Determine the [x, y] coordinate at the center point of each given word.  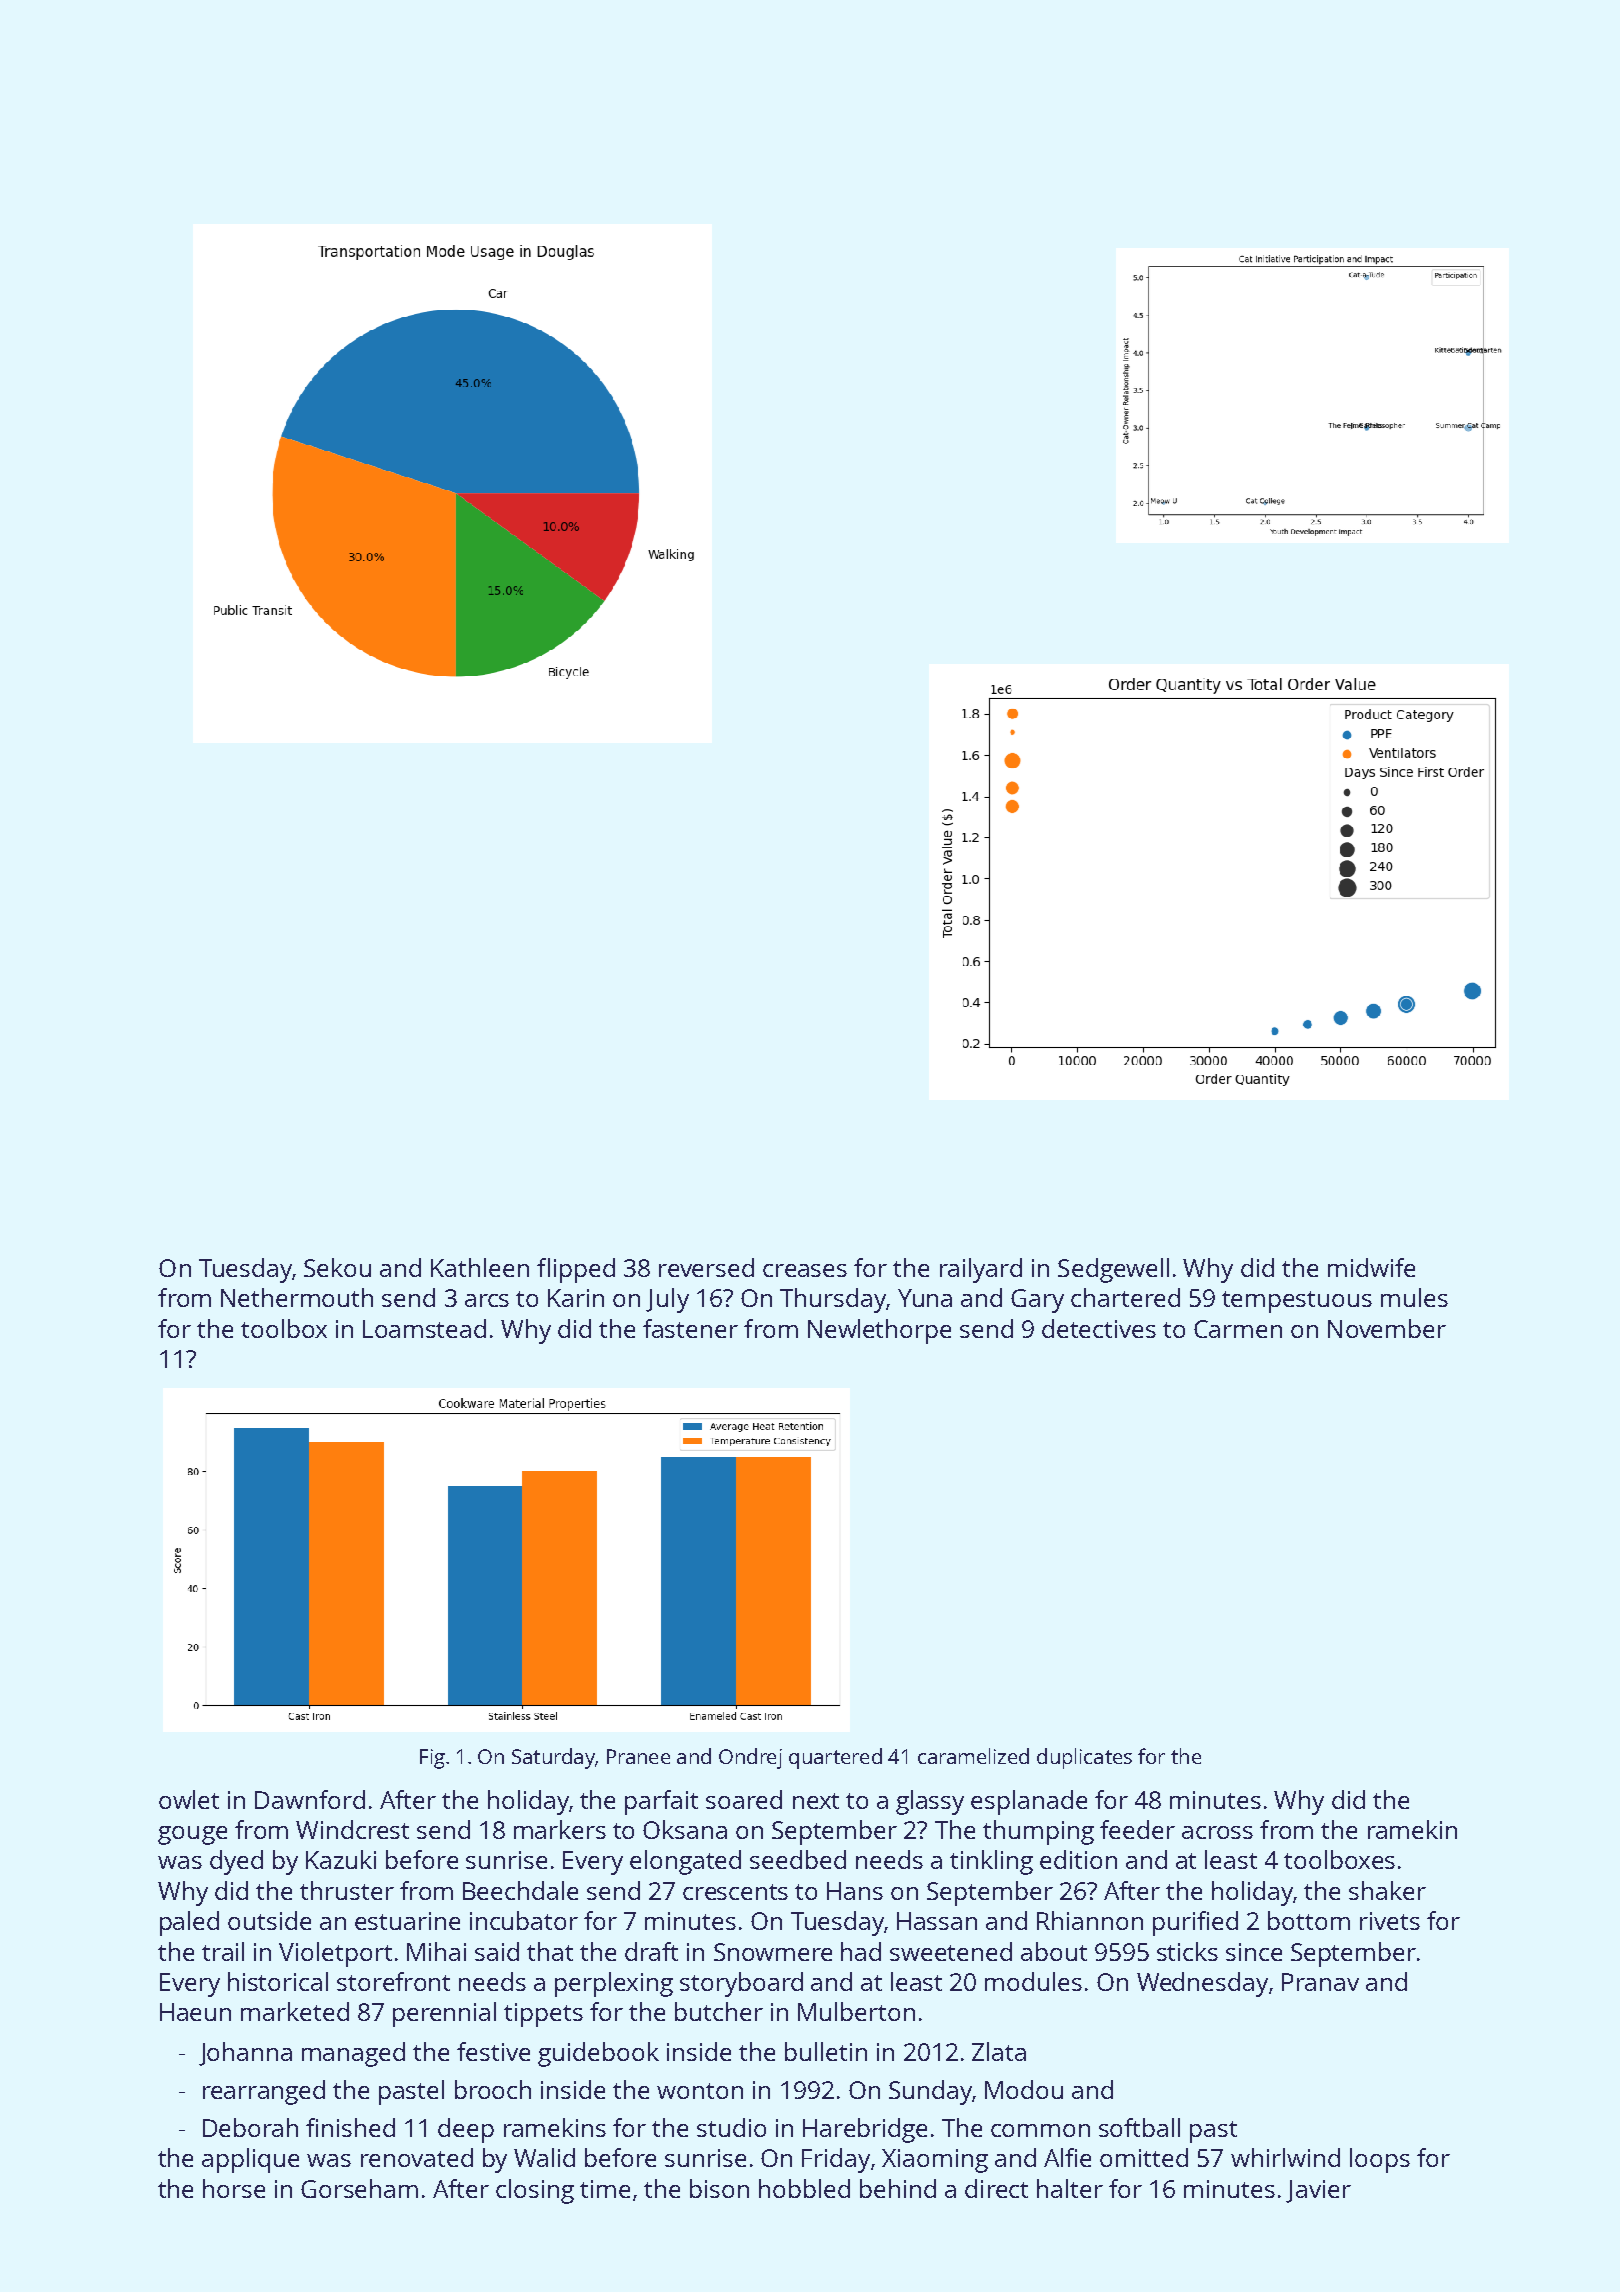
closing [535, 2191]
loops [1380, 2160]
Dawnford [310, 1799]
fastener [690, 1328]
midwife [1371, 1267]
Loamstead [424, 1328]
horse [234, 2188]
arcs [487, 1300]
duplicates [1084, 1758]
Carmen [1238, 1329]
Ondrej [750, 1758]
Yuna [925, 1298]
